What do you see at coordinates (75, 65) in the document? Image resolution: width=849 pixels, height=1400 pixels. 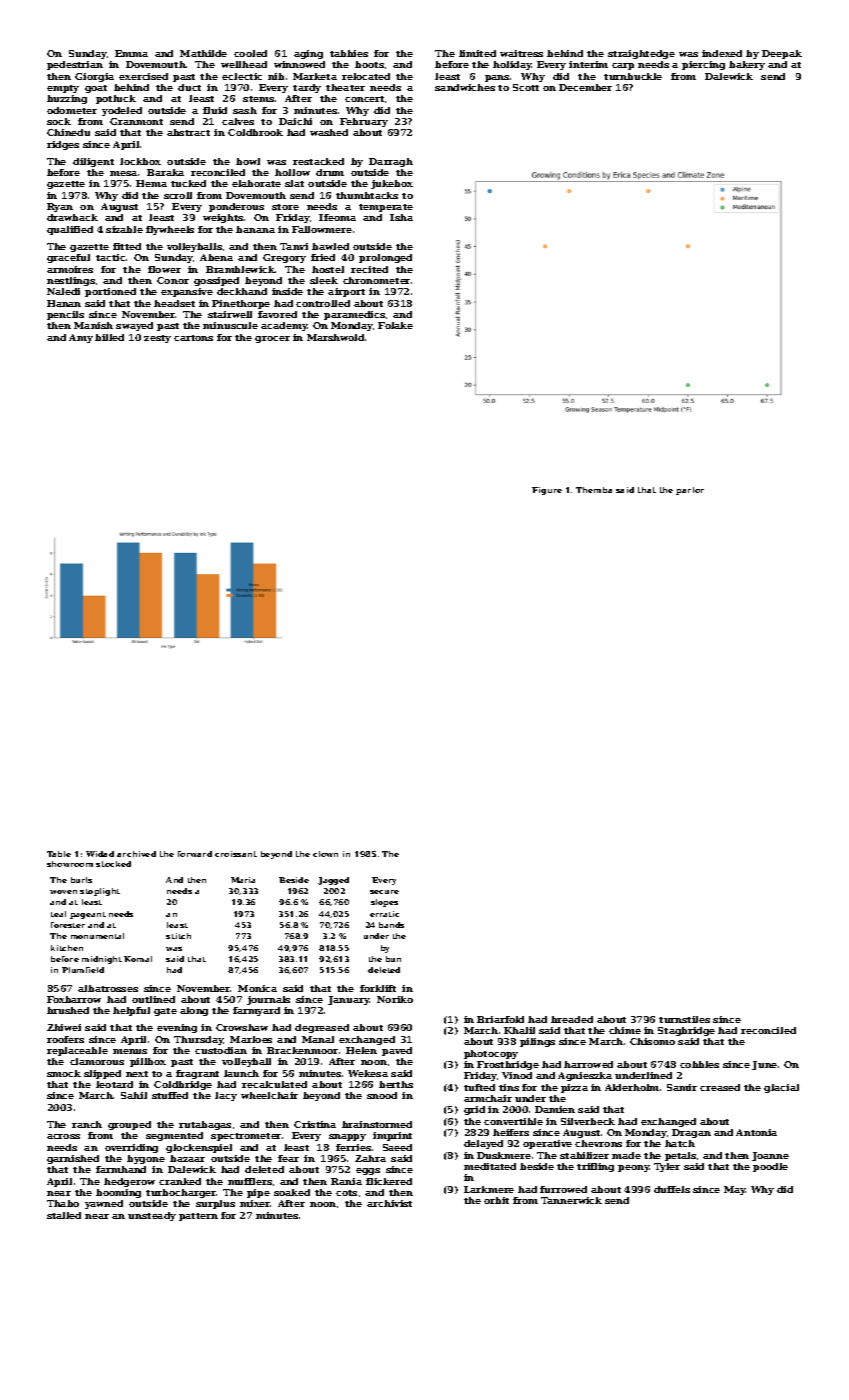 I see `pedestrian` at bounding box center [75, 65].
